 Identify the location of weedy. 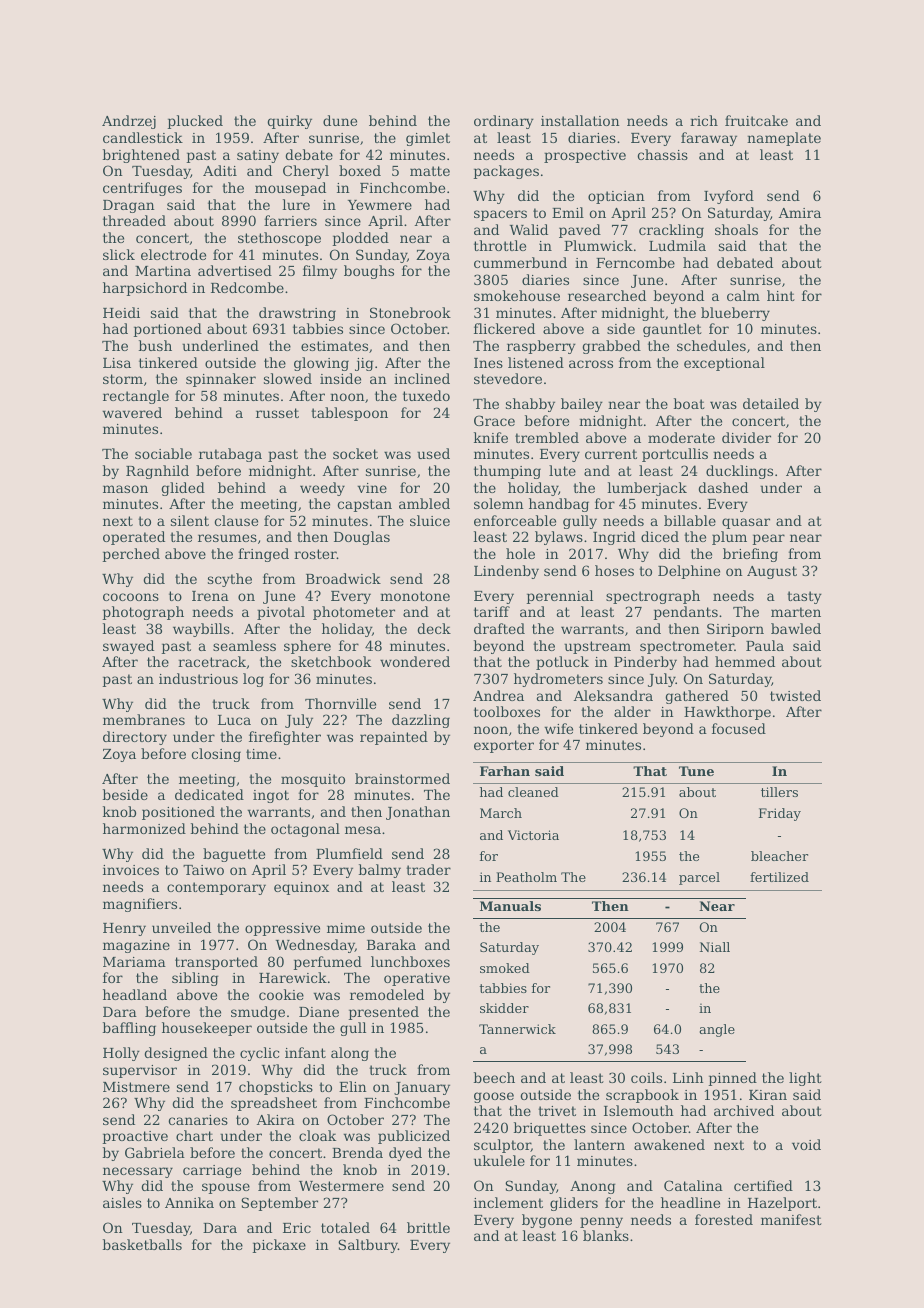
(322, 489).
